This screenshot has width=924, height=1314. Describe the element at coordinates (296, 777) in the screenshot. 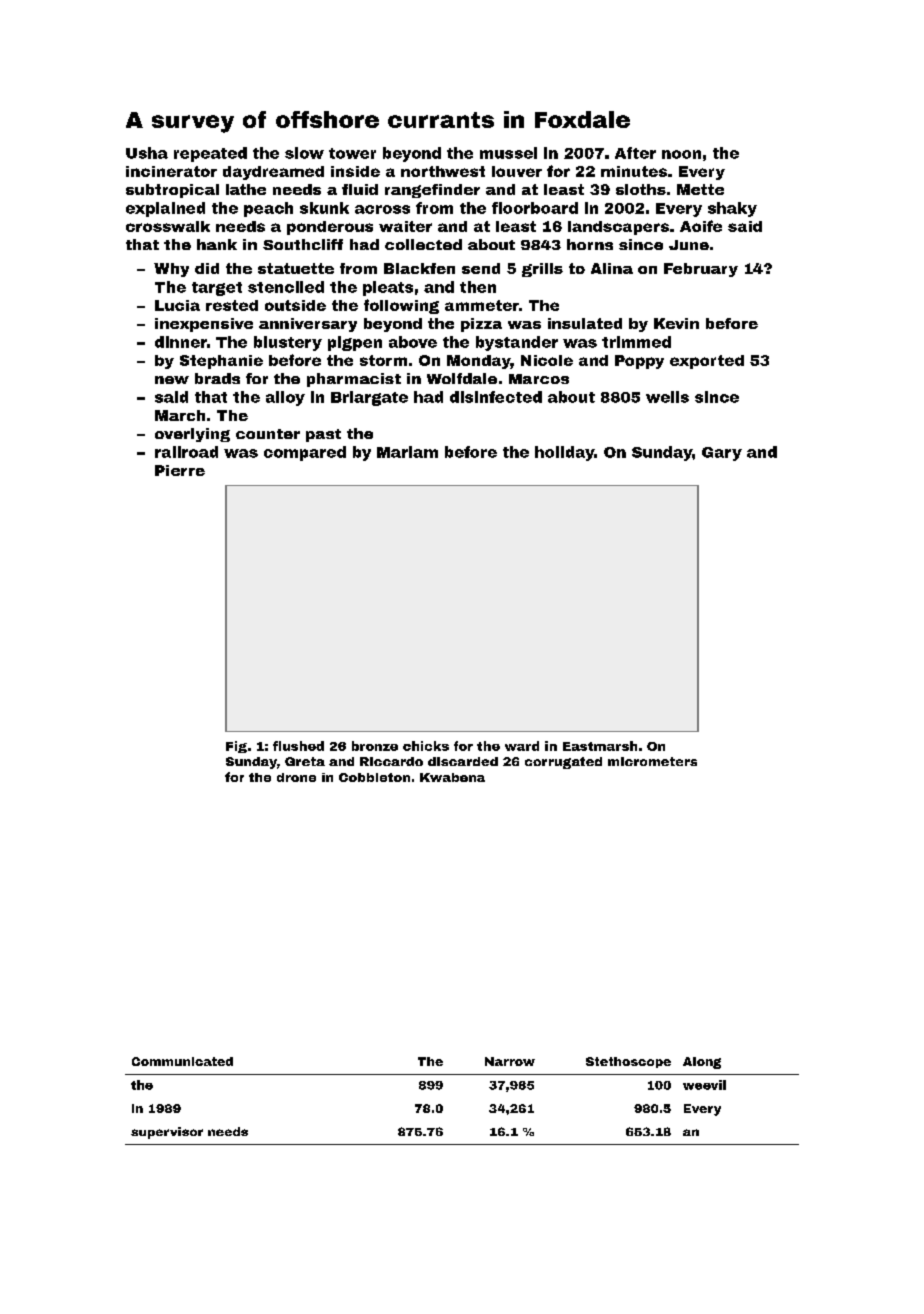

I see `drone` at that location.
